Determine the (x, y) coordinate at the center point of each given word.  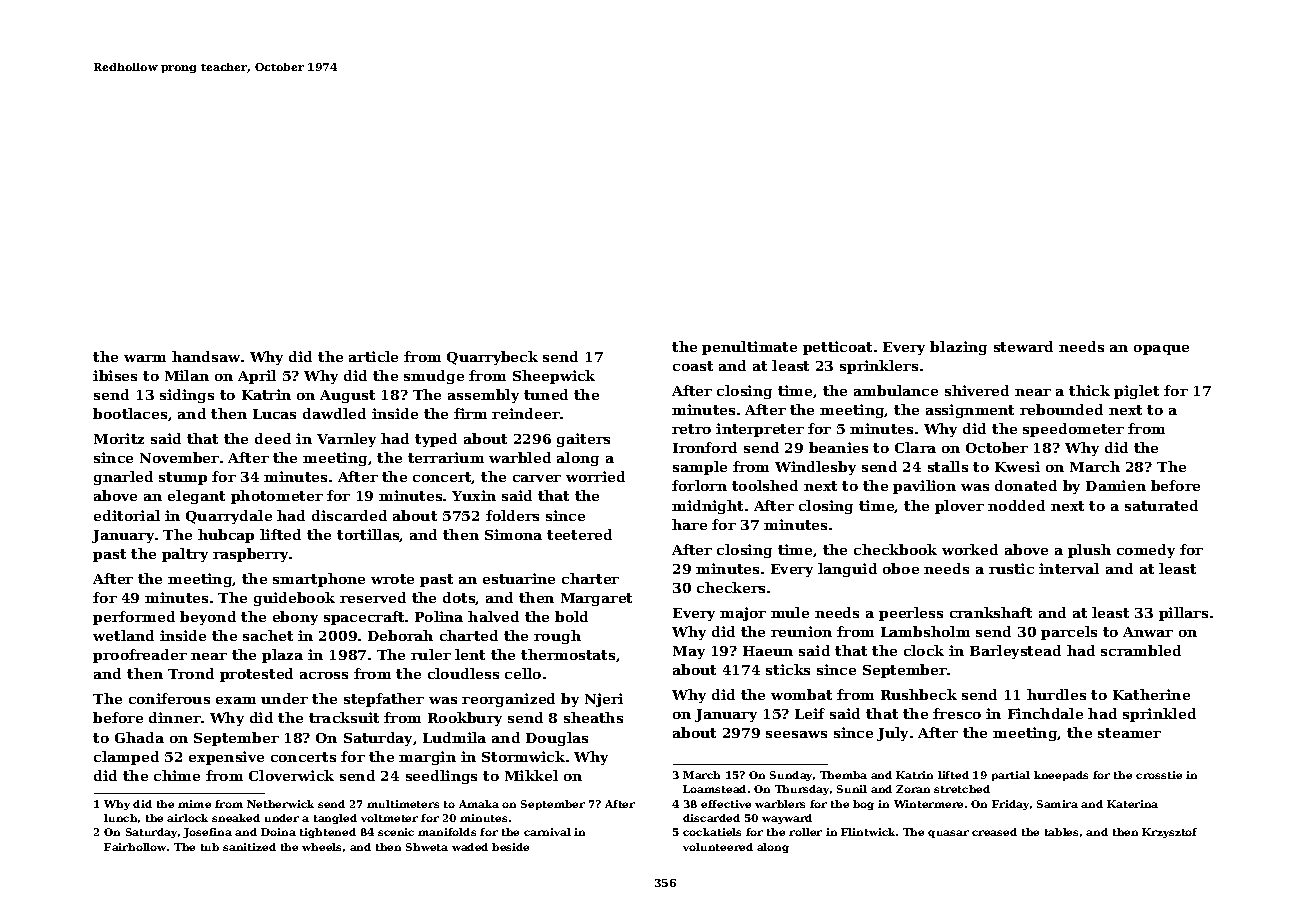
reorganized (508, 700)
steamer (1129, 733)
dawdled (334, 413)
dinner (175, 717)
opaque (1161, 350)
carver (537, 478)
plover (959, 507)
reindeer (526, 413)
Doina (278, 832)
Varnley (346, 440)
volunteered (718, 847)
